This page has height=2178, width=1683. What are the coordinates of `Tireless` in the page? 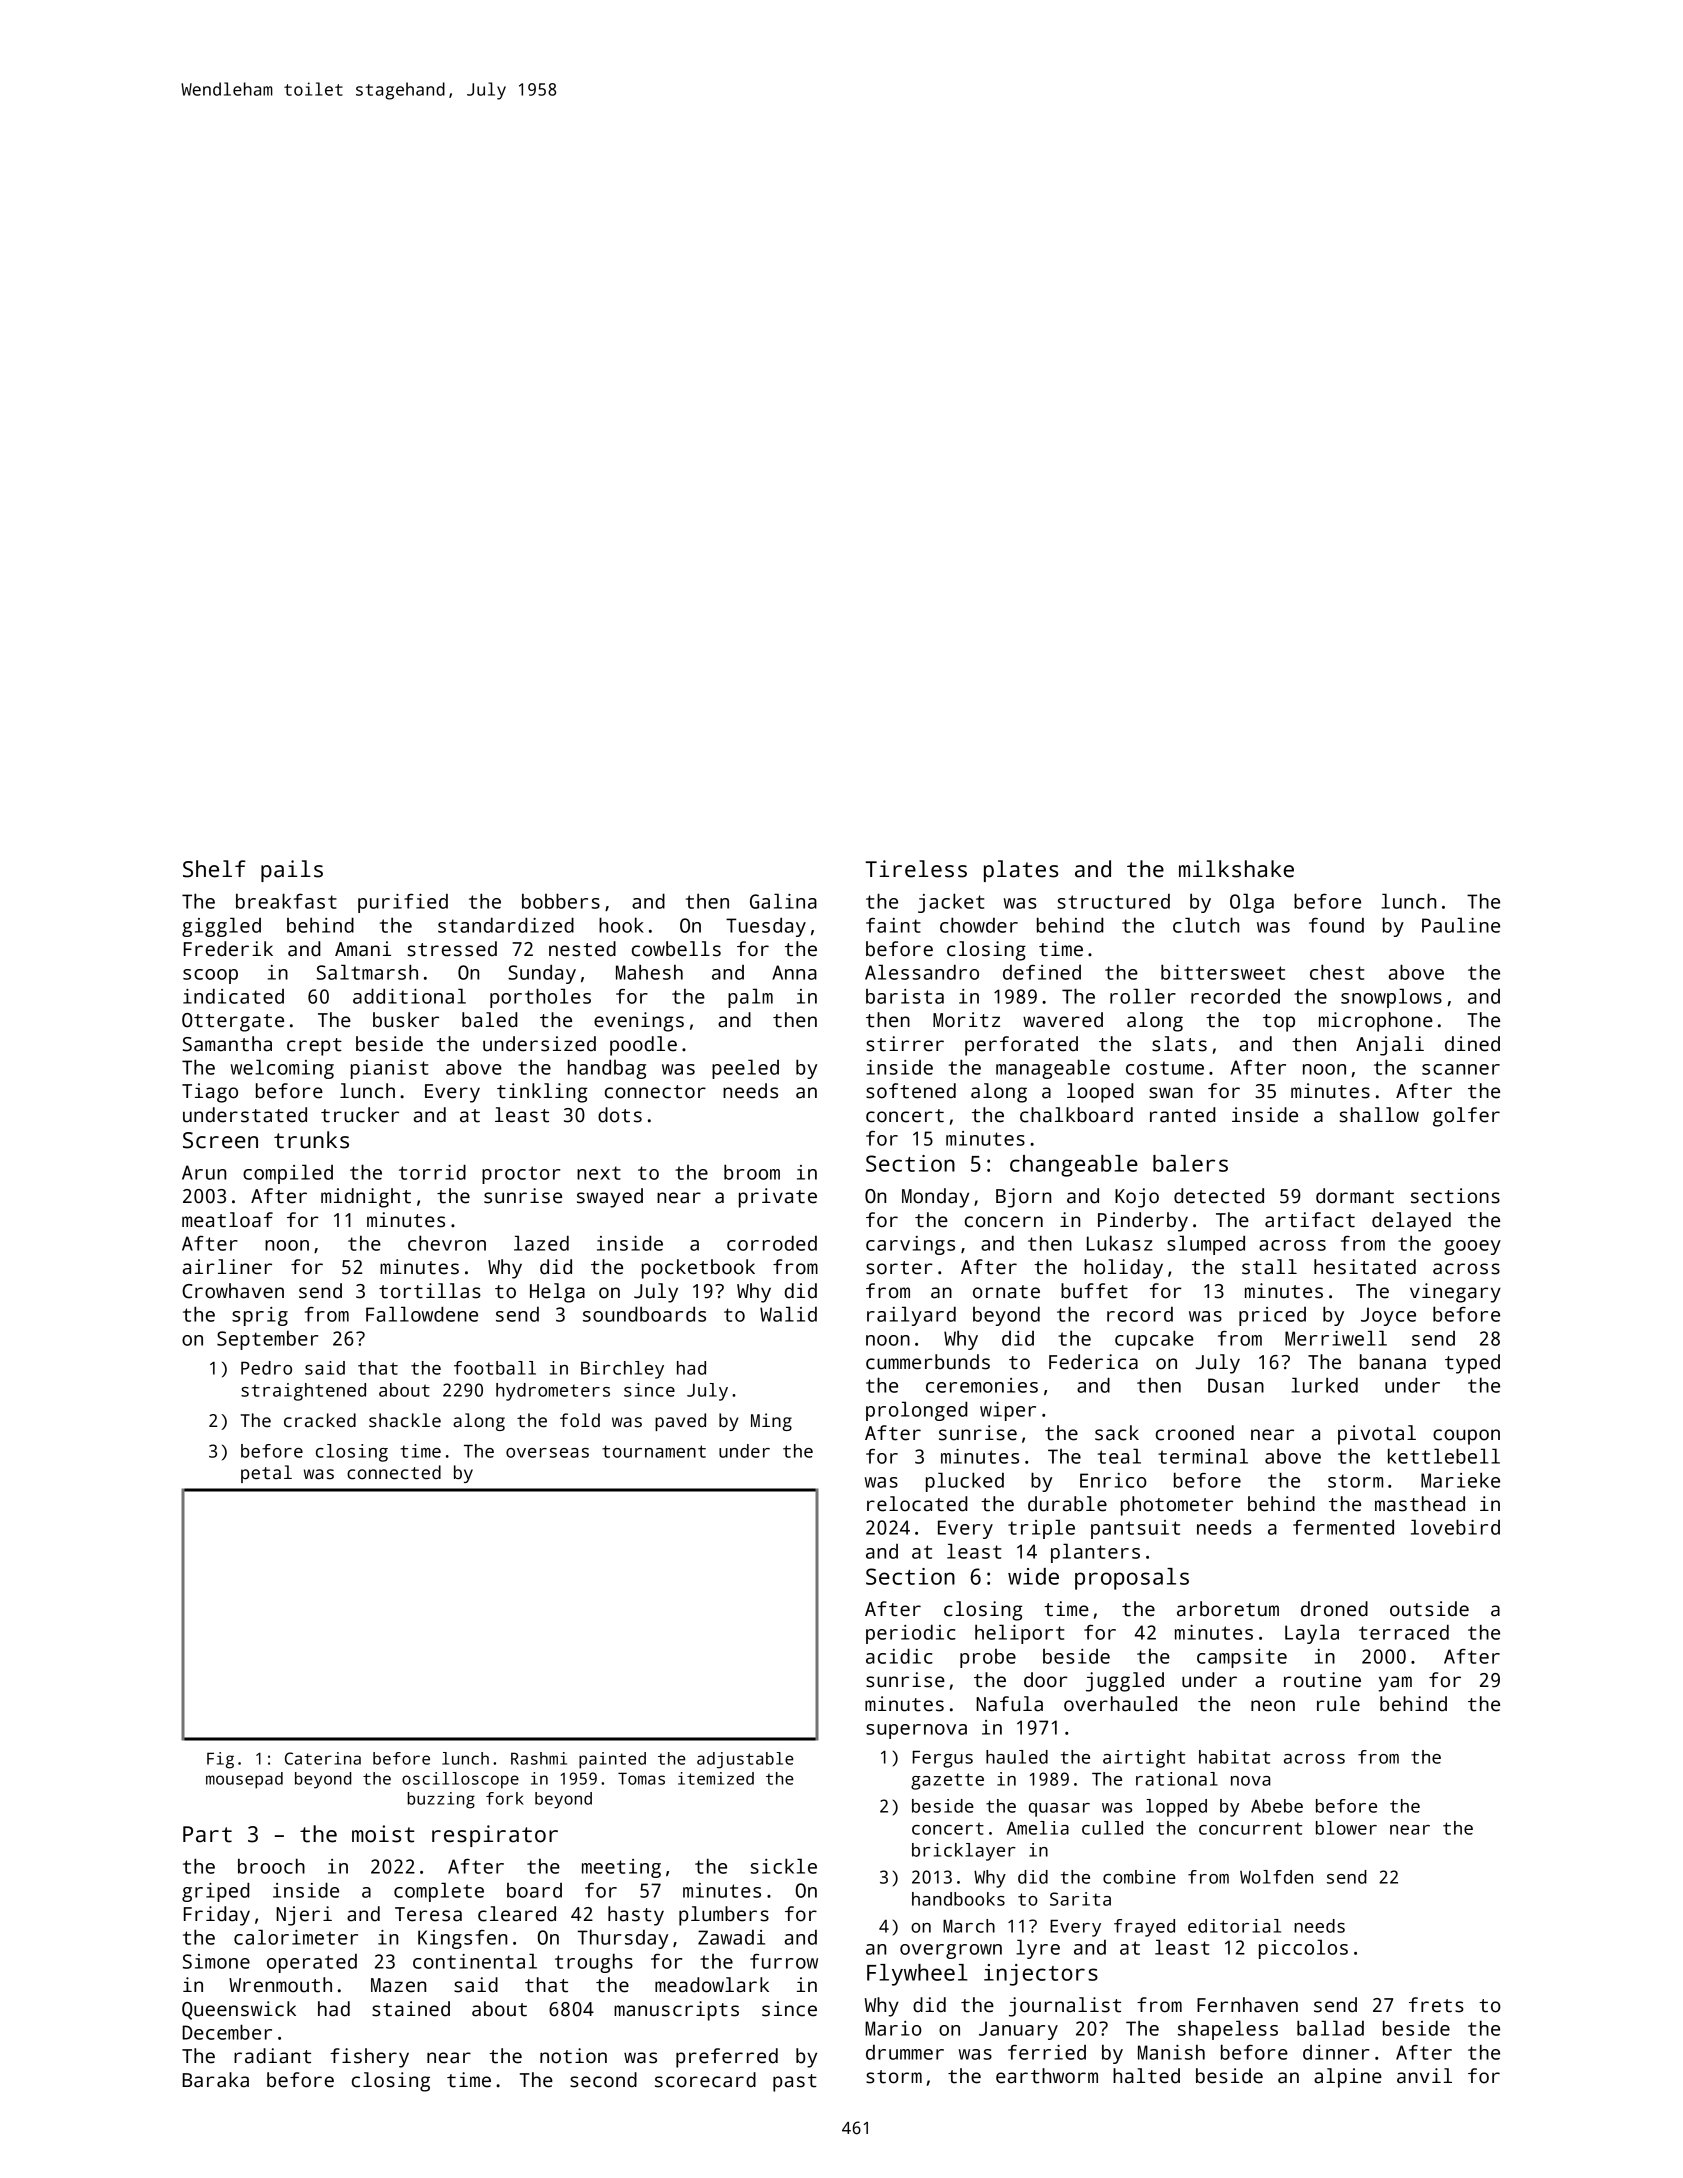 It's located at (916, 869).
